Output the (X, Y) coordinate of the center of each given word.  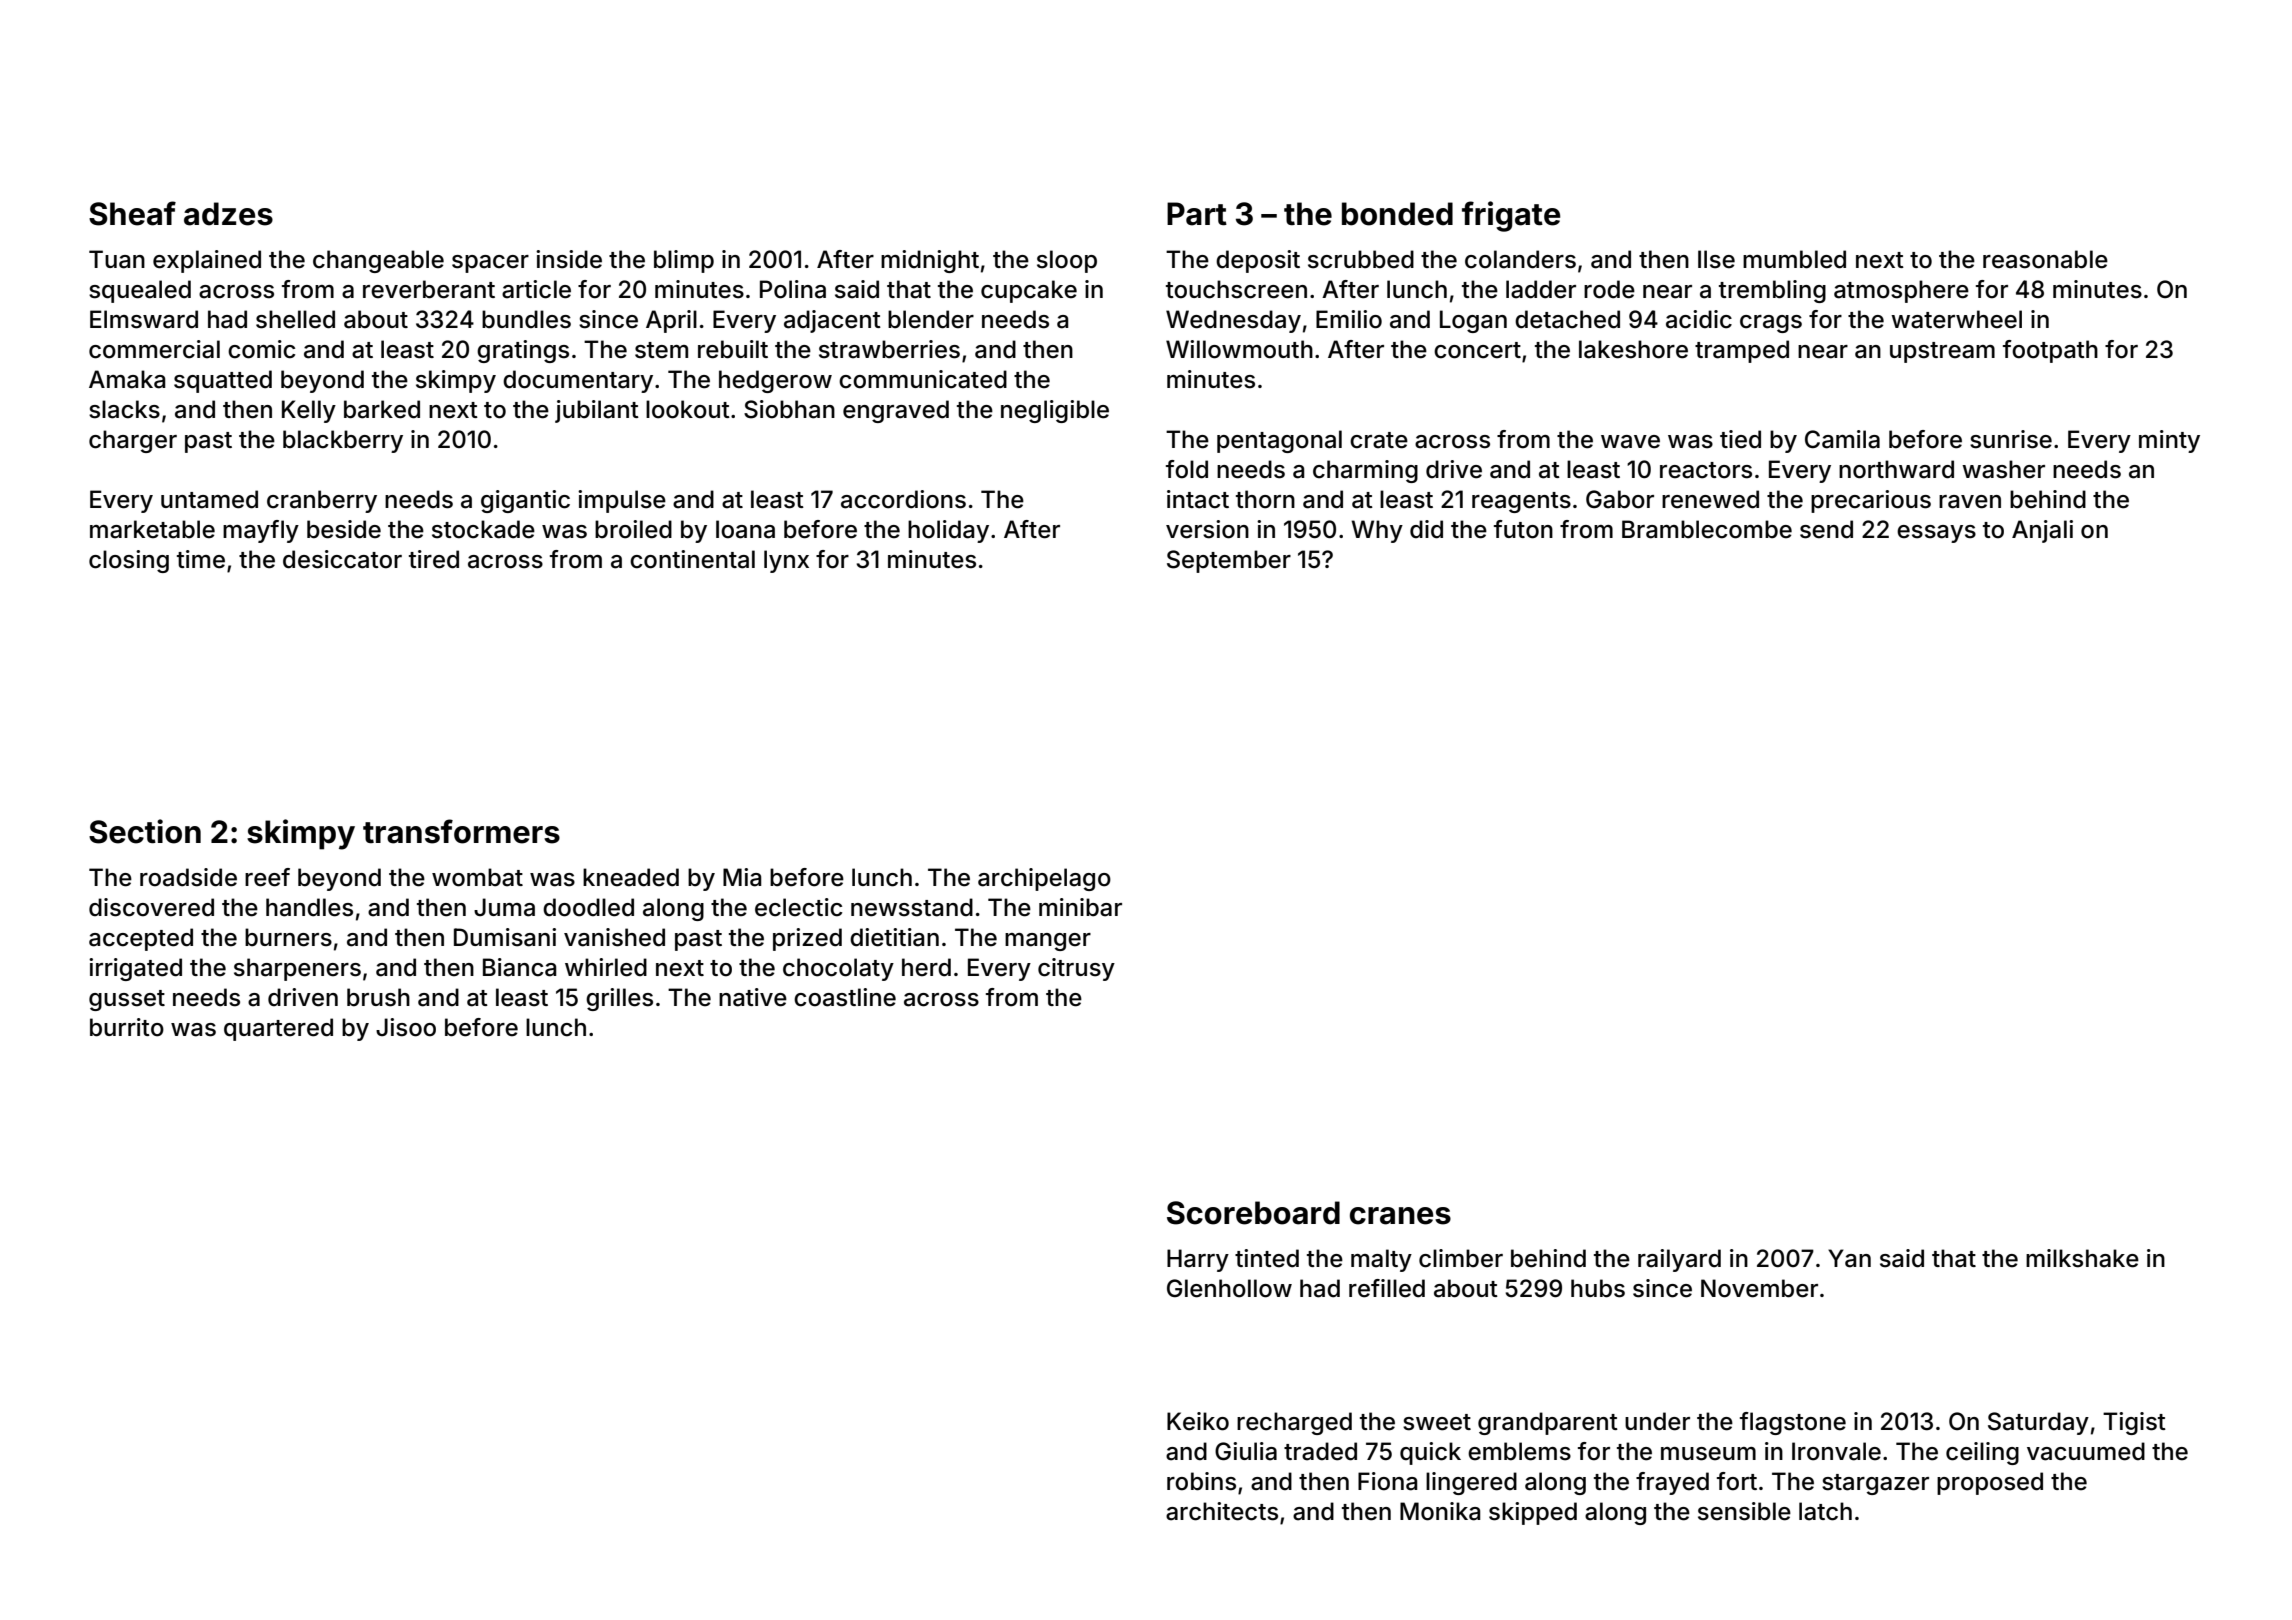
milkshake (2082, 1258)
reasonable (2045, 259)
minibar (1080, 907)
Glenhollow (1229, 1288)
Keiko (1198, 1421)
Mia (742, 877)
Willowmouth (1239, 349)
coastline (845, 997)
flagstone (1793, 1423)
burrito (127, 1027)
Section (145, 831)
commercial (154, 349)
